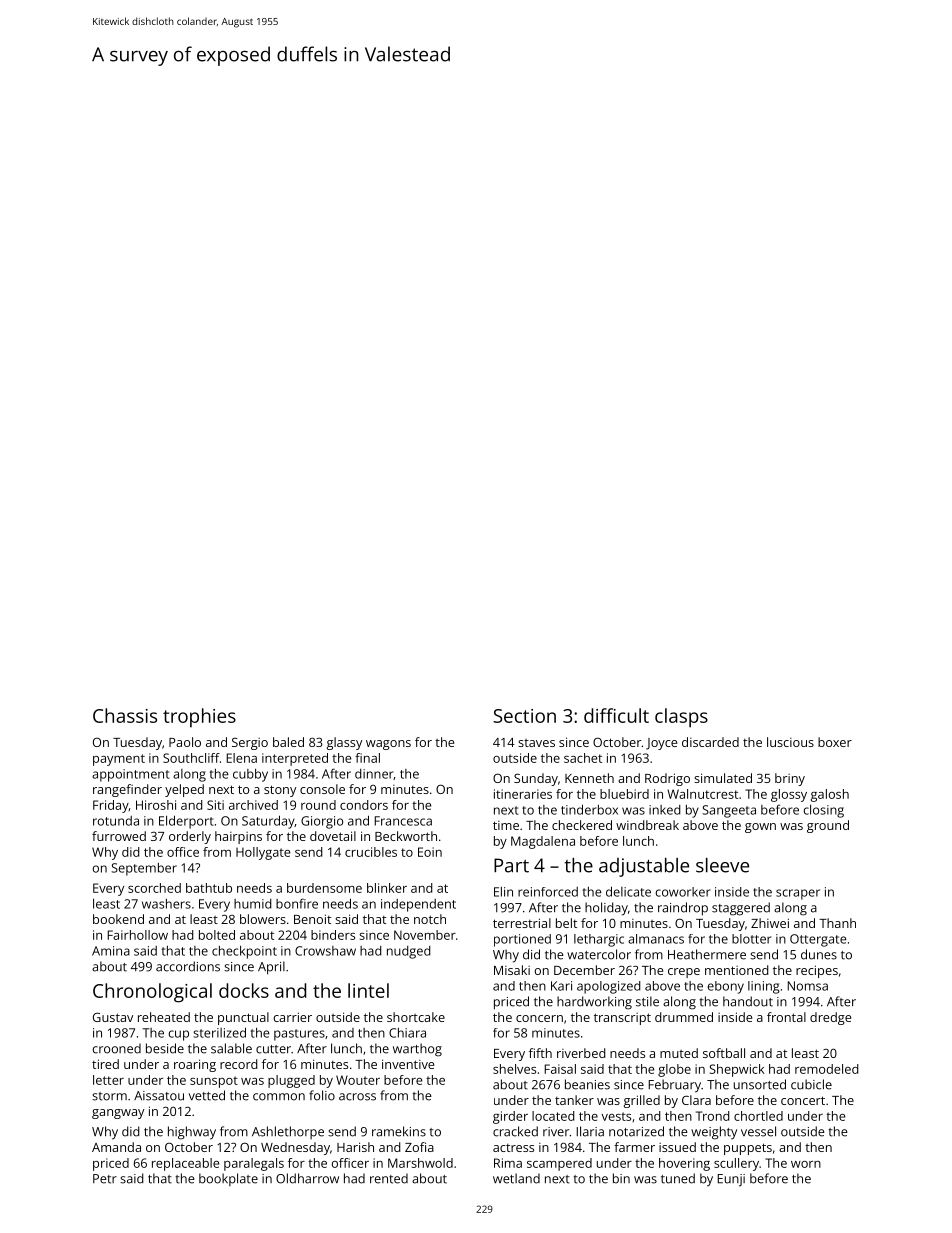  I want to click on Elderport, so click(186, 822).
